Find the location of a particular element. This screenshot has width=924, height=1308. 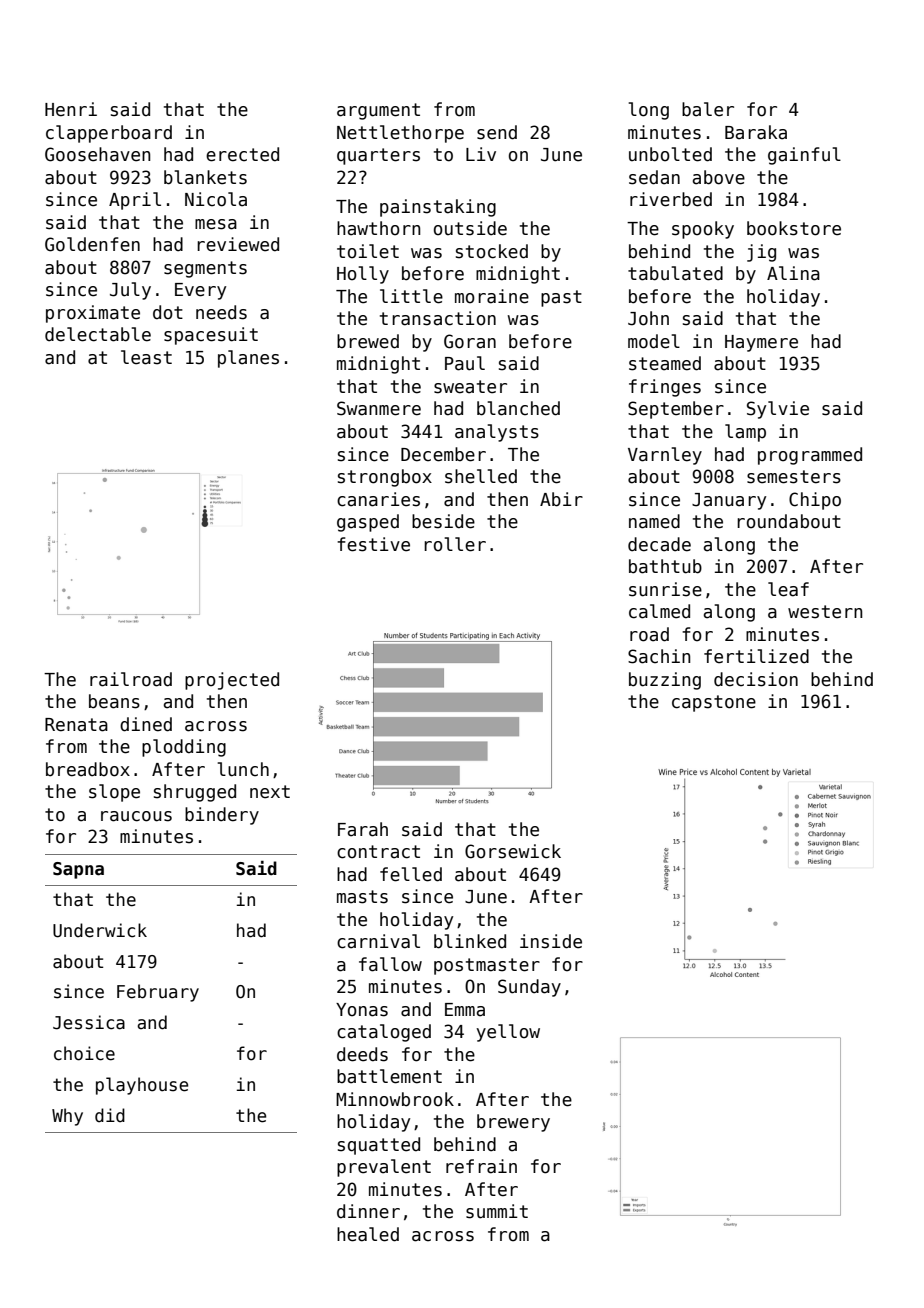

gainful is located at coordinates (804, 156).
